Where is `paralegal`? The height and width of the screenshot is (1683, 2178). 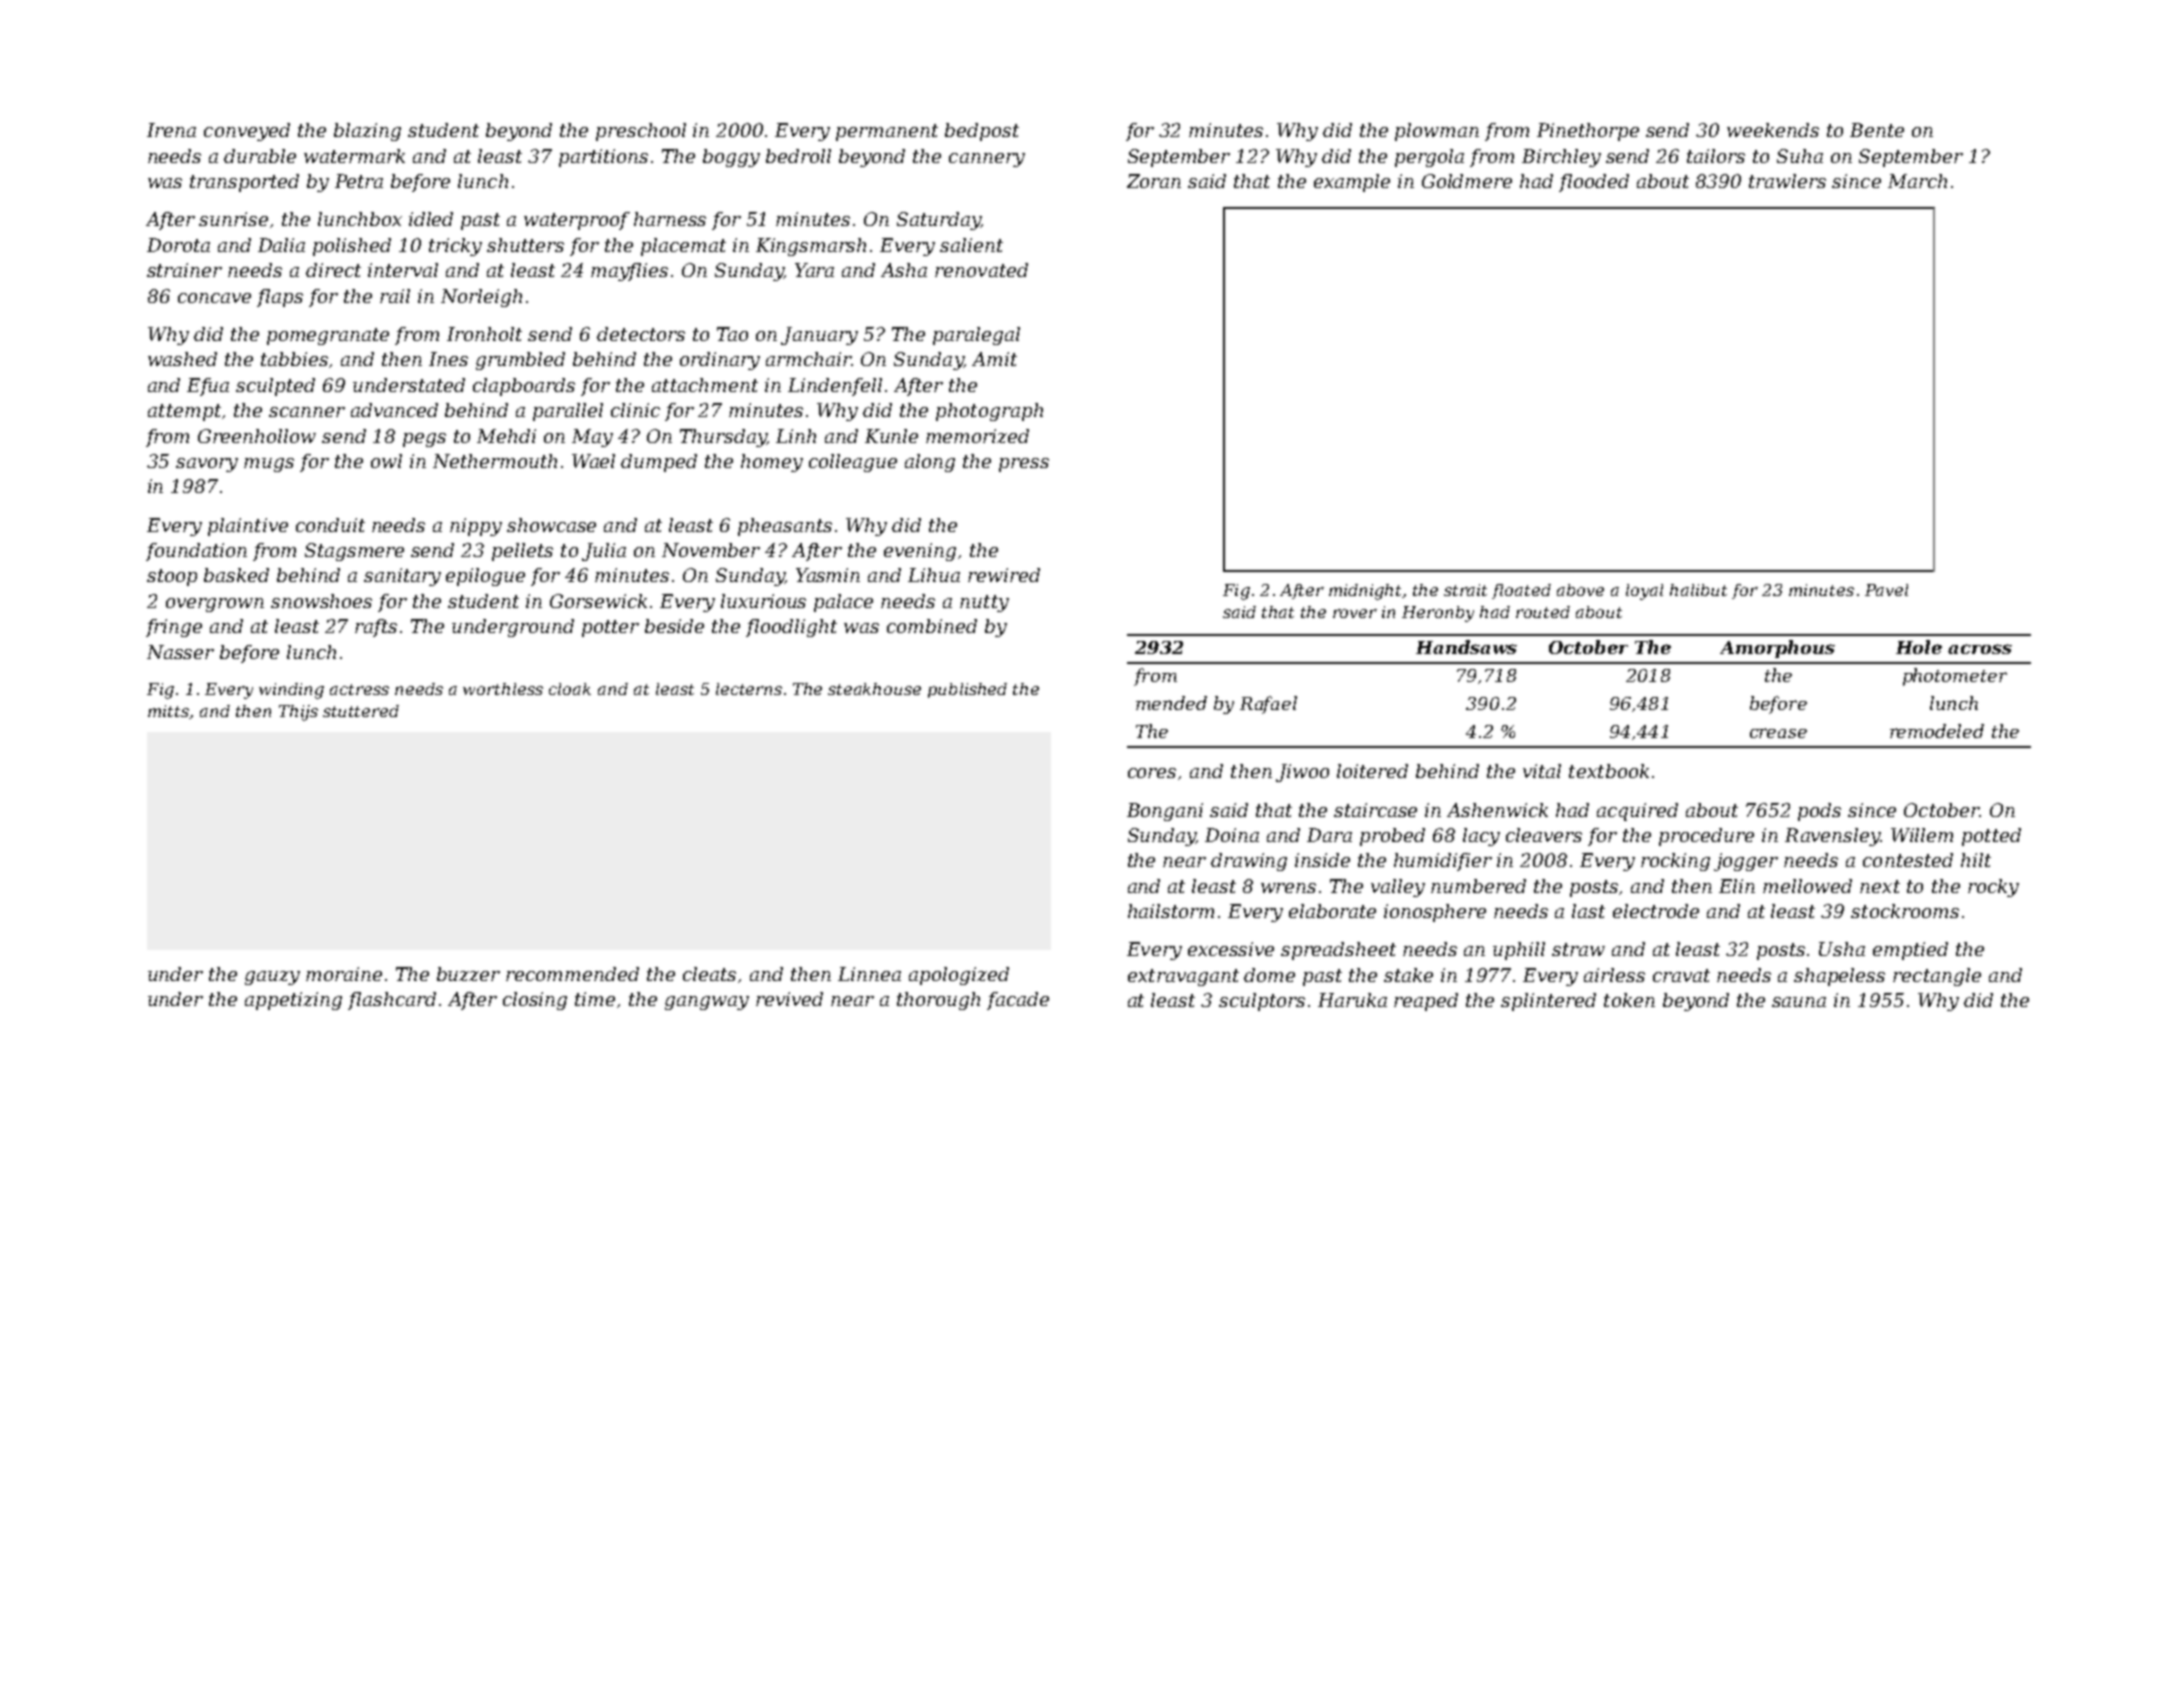 paralegal is located at coordinates (976, 336).
